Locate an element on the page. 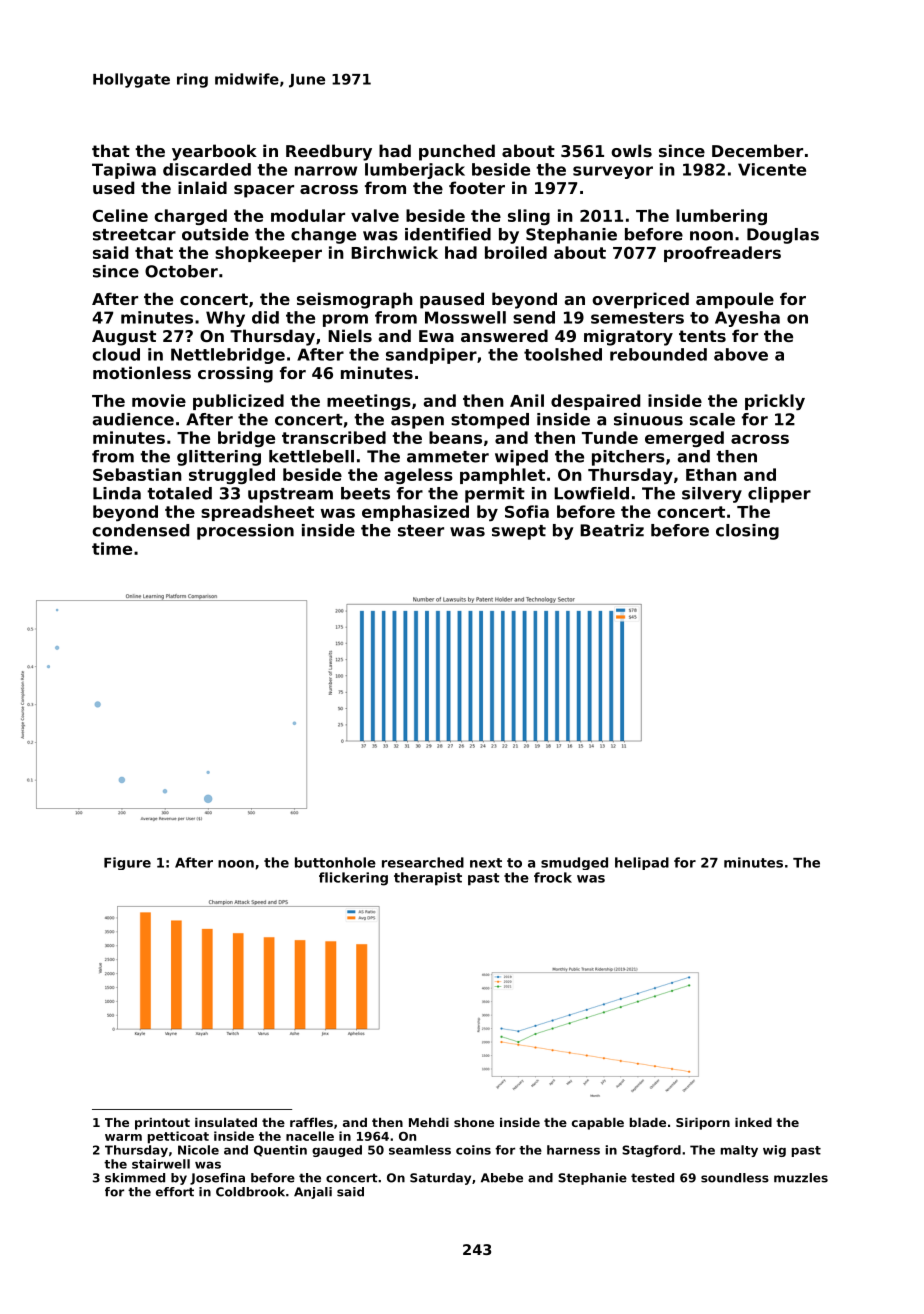 The image size is (924, 1314). smudged is located at coordinates (574, 863).
